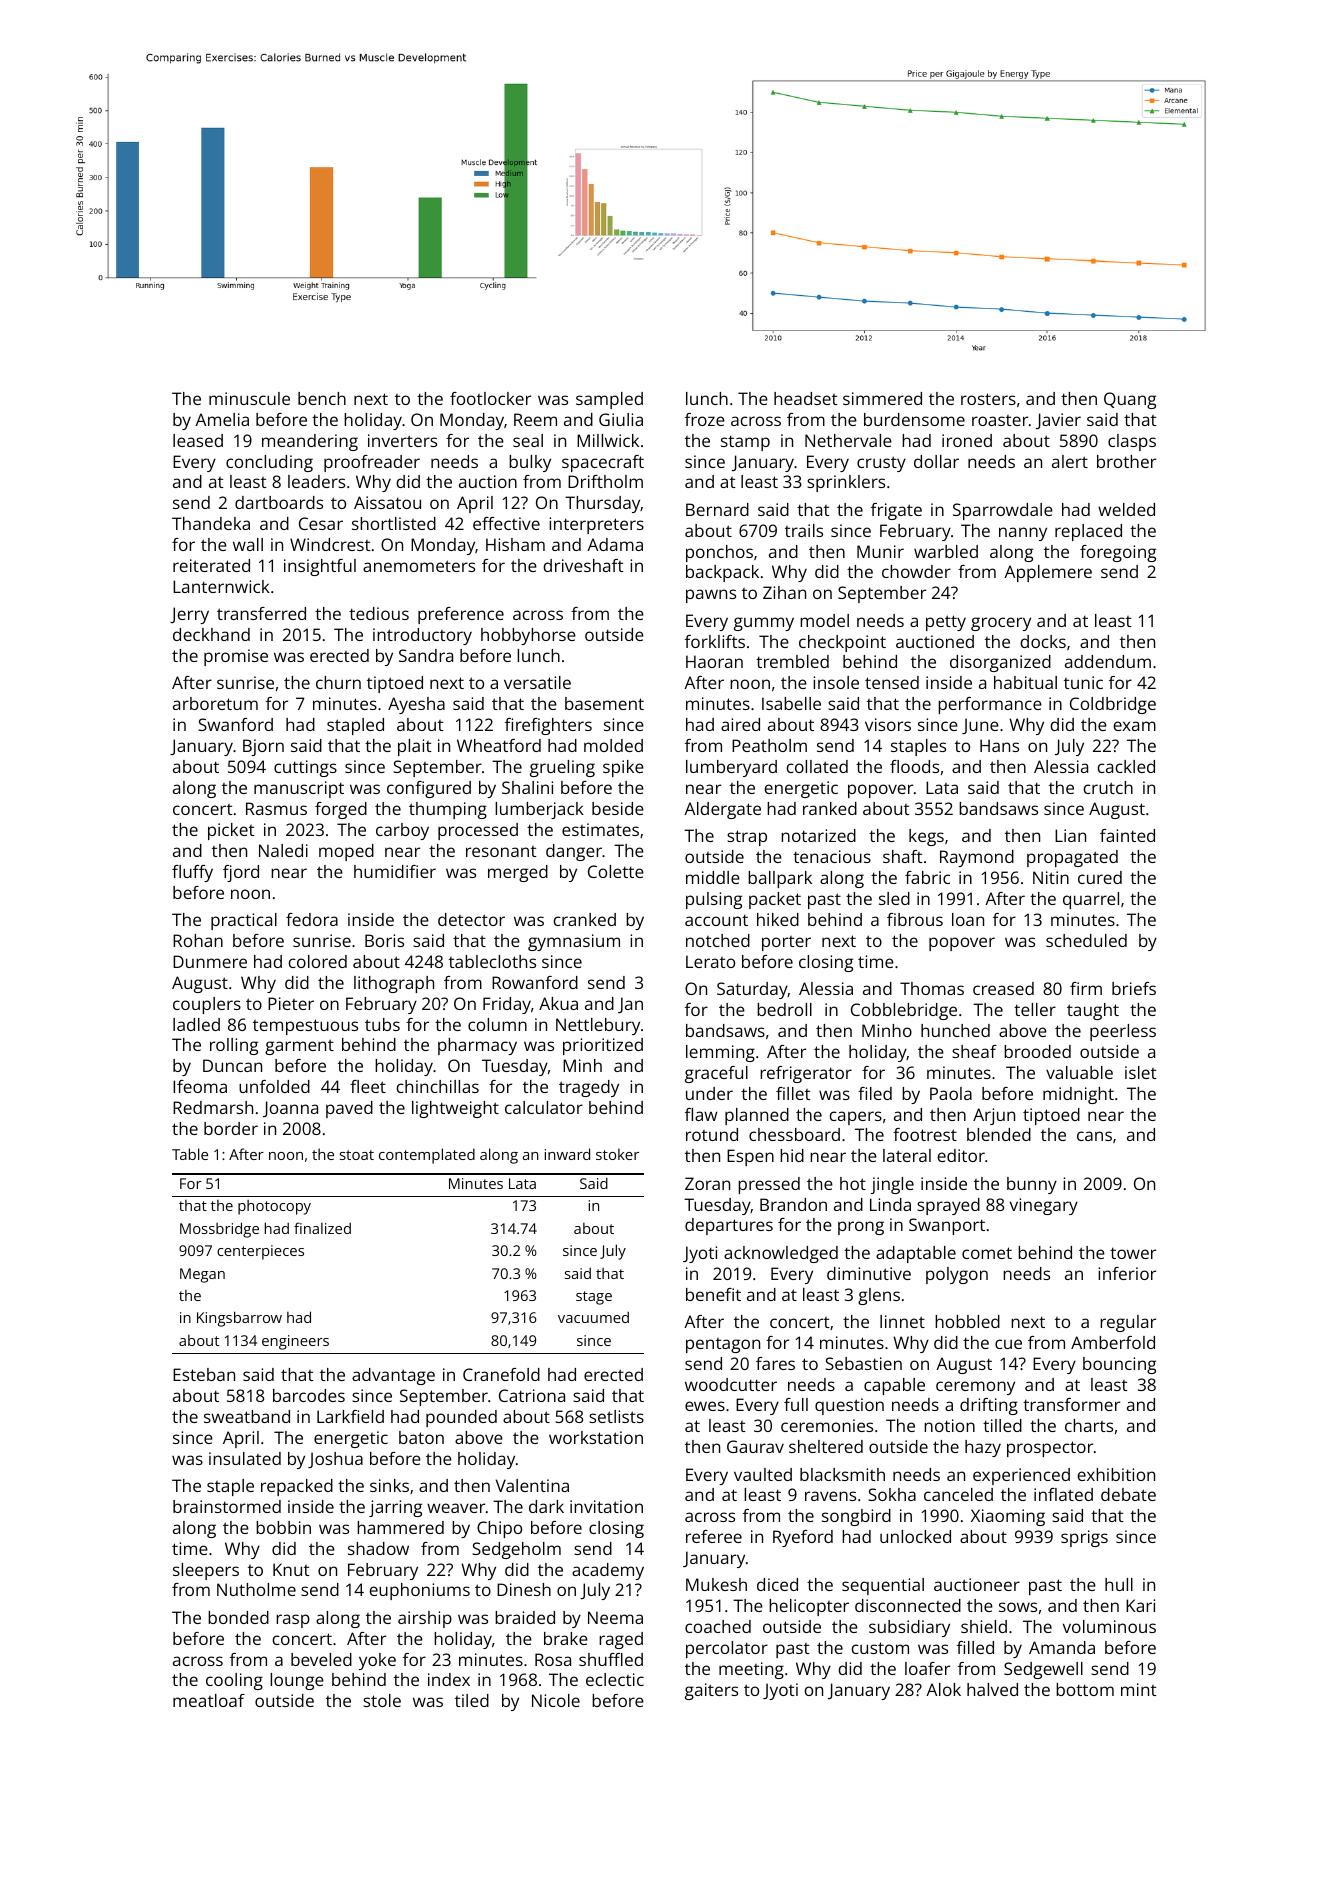 This document has height=1879, width=1329. I want to click on headset, so click(806, 398).
